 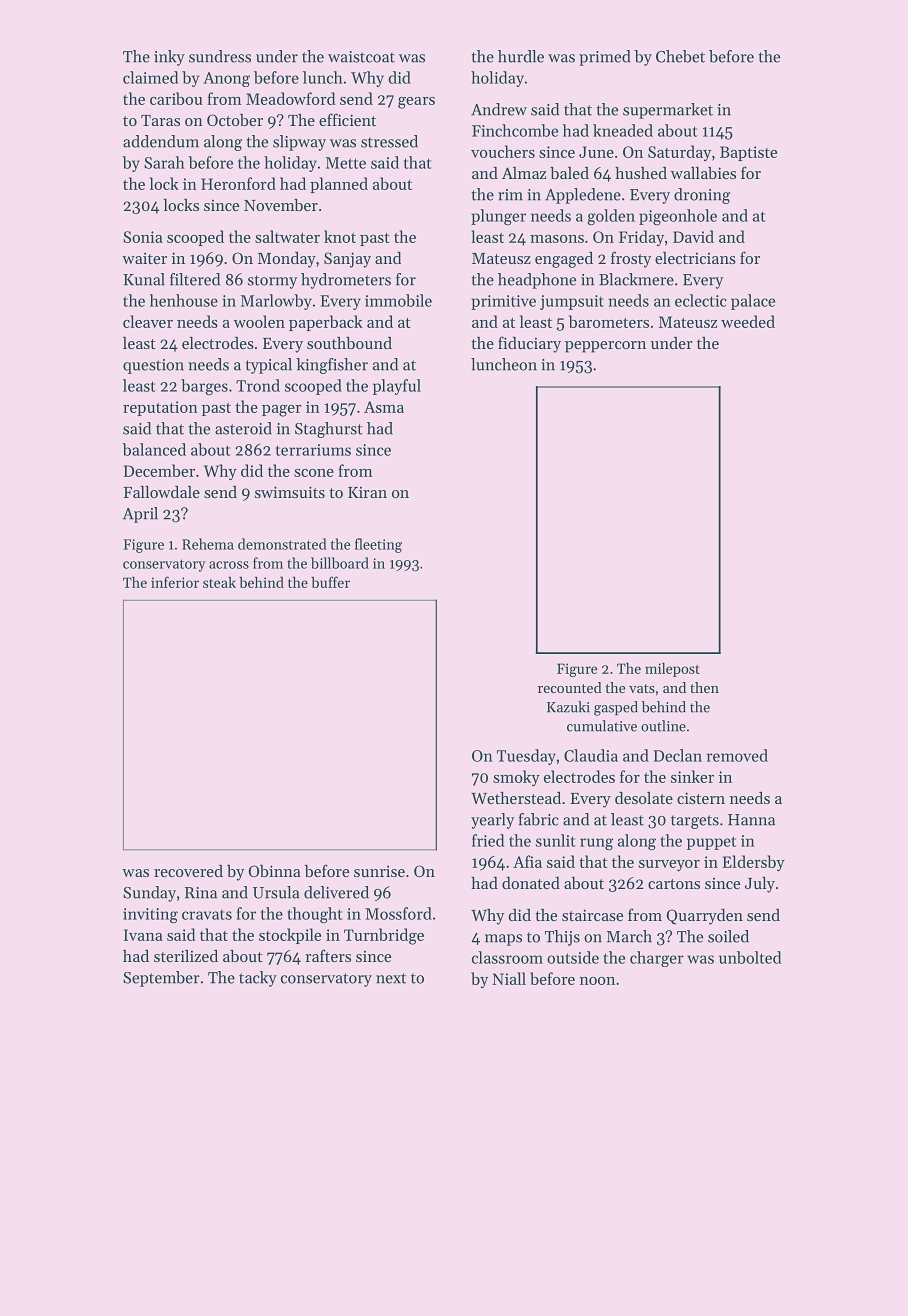 I want to click on droning, so click(x=702, y=196).
